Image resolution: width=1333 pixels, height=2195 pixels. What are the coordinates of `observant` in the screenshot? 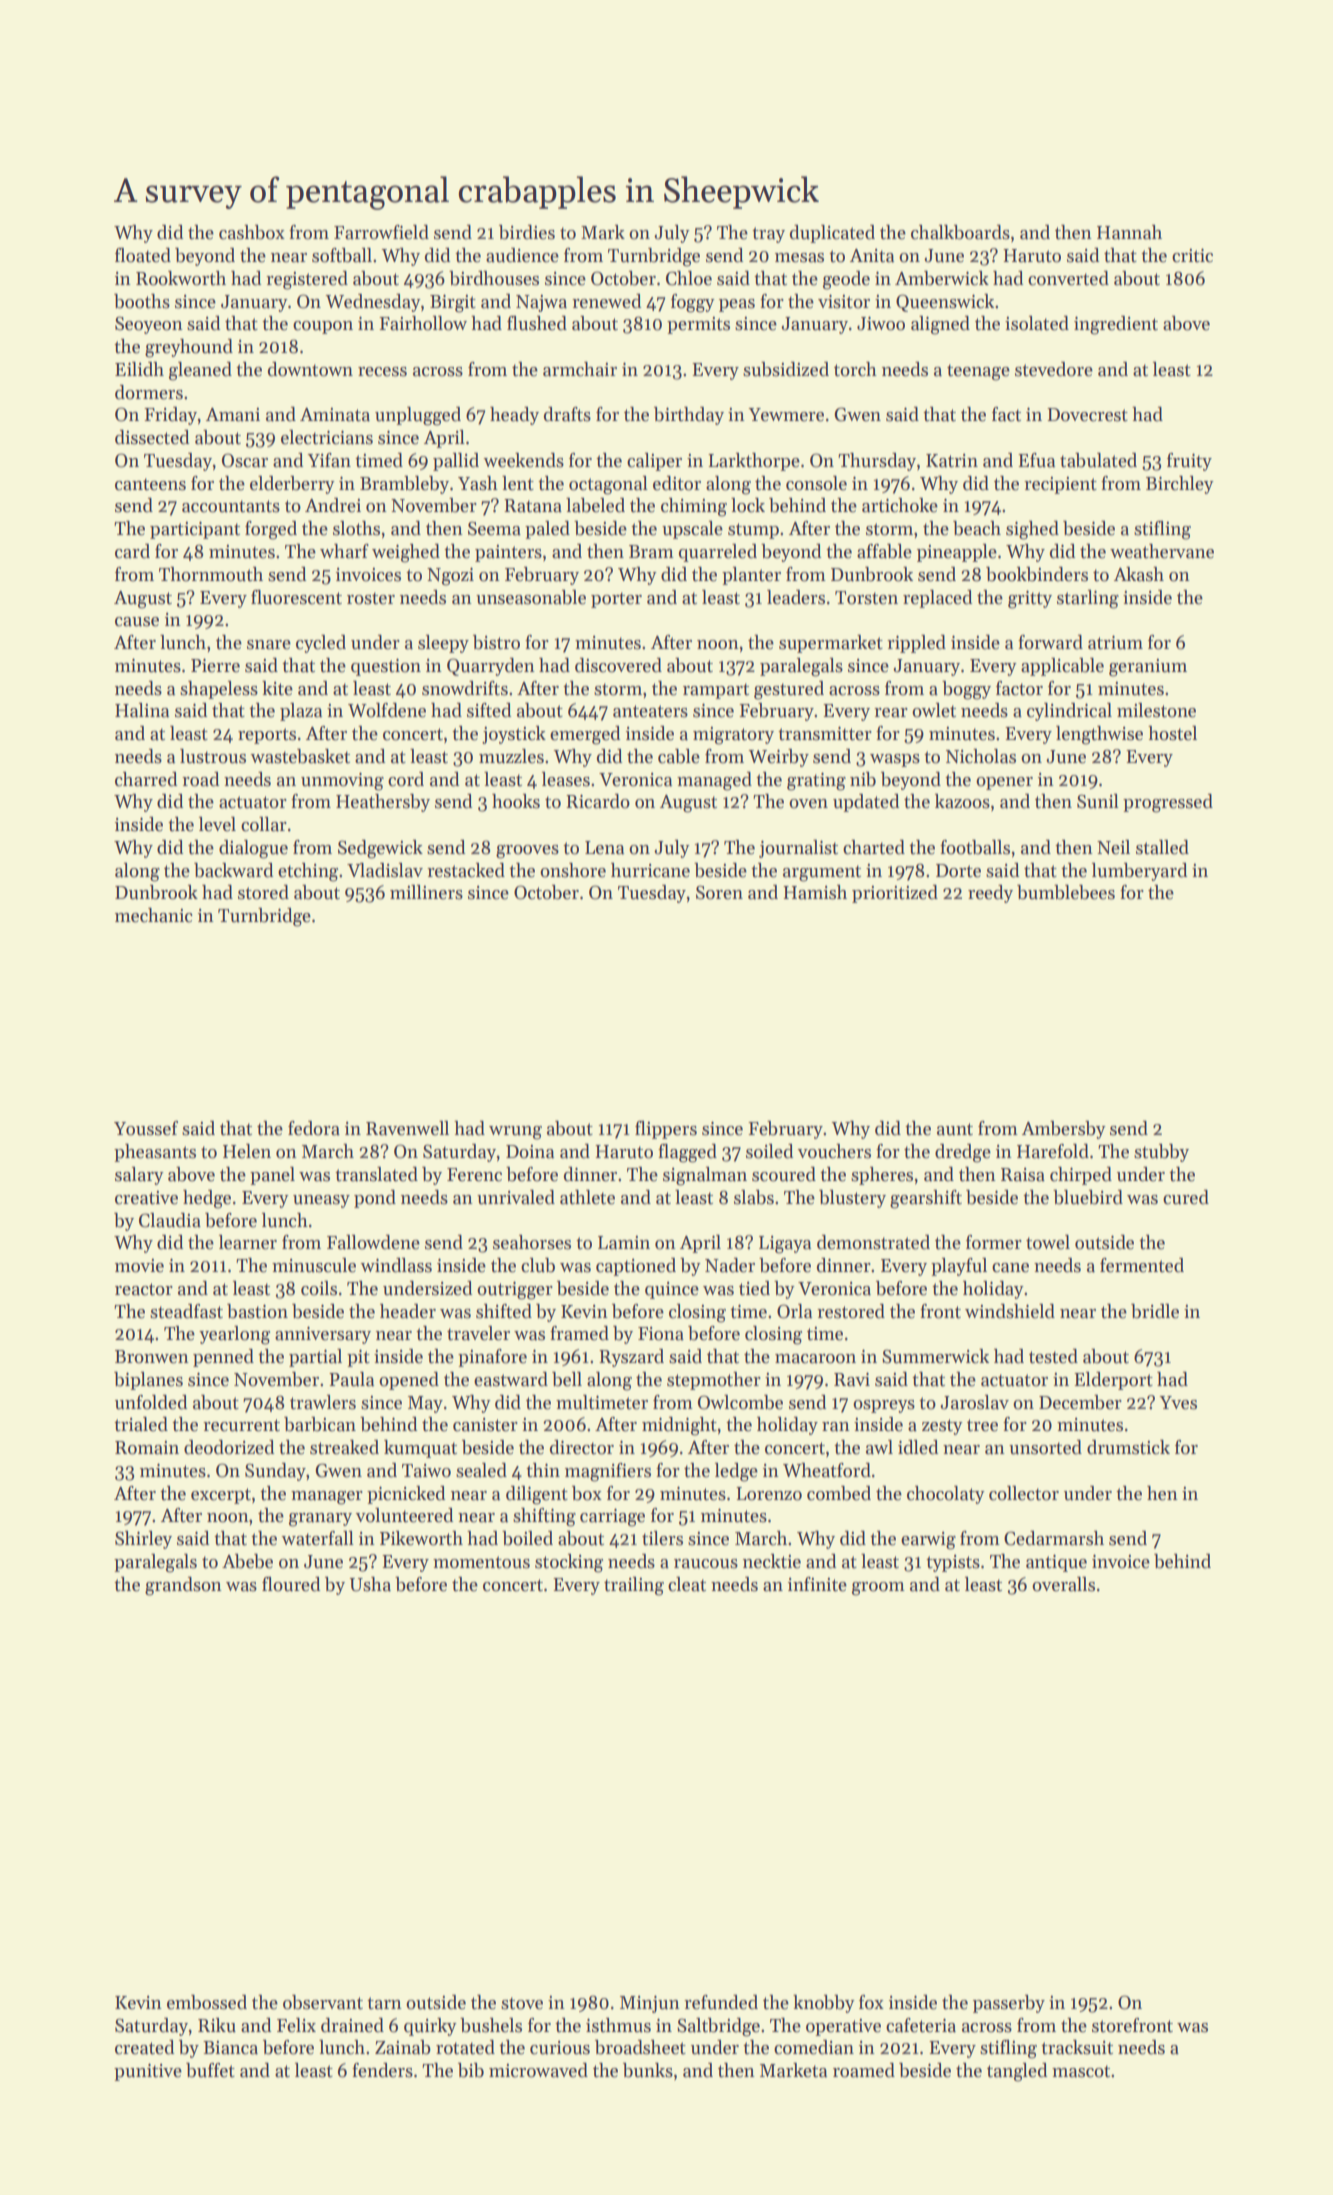 It's located at (323, 2002).
